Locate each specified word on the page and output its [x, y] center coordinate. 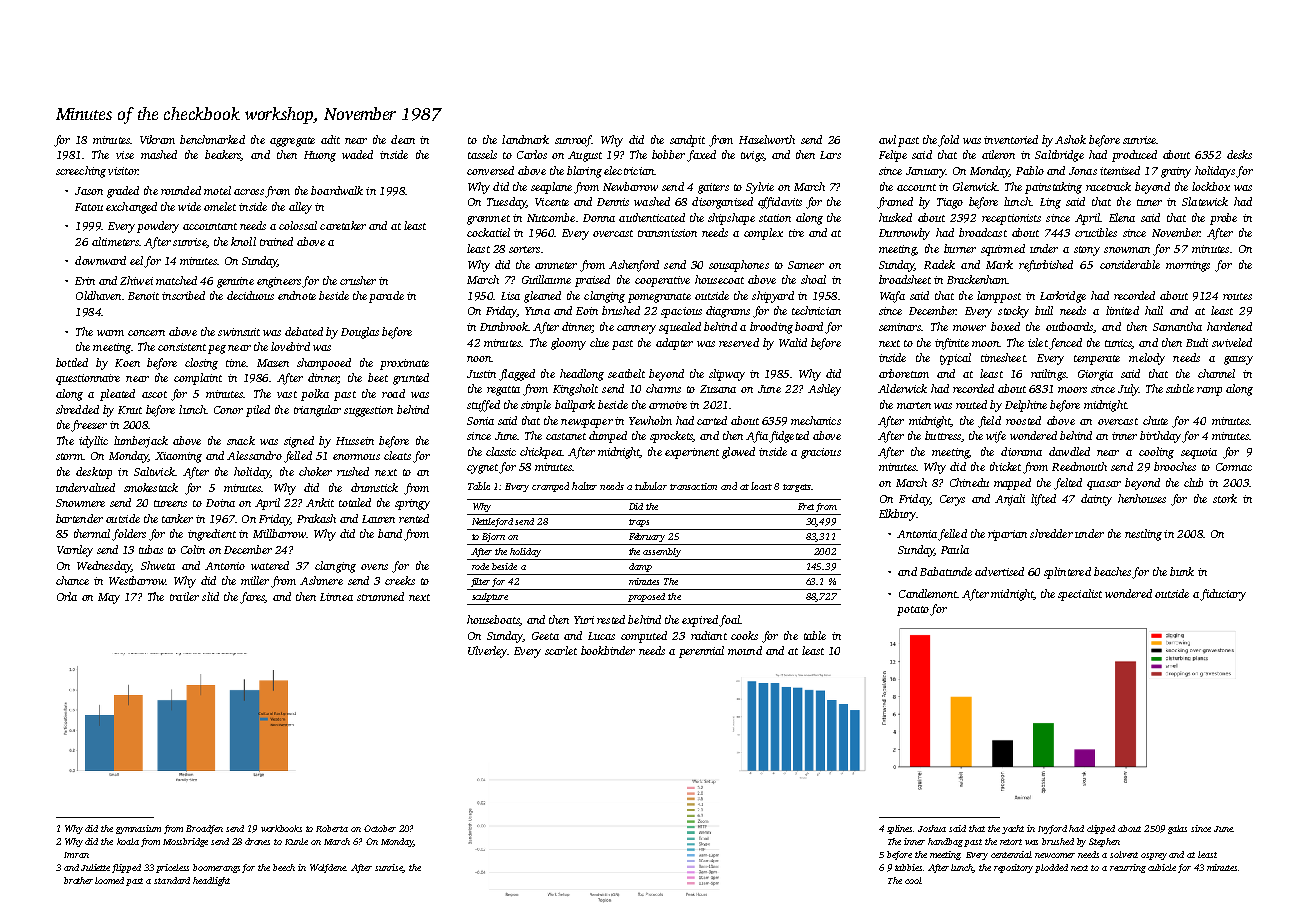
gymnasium [138, 829]
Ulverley [487, 652]
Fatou [89, 207]
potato [913, 611]
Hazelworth [767, 139]
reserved [739, 342]
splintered [1067, 573]
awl [887, 139]
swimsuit [239, 332]
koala [128, 841]
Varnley [75, 551]
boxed [1005, 326]
